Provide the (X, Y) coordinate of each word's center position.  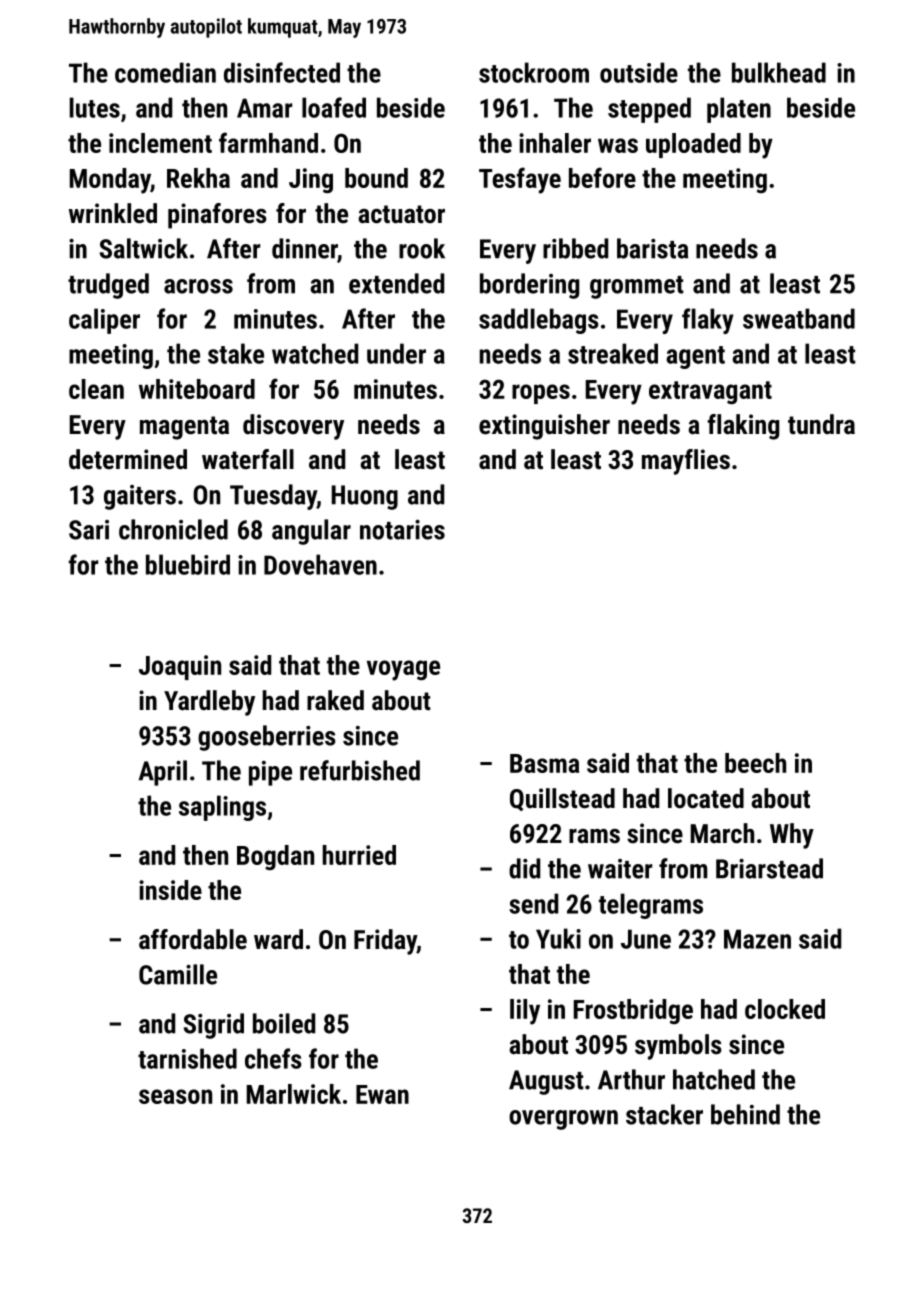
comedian (165, 72)
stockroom (534, 72)
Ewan (382, 1094)
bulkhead (779, 72)
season (175, 1096)
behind (745, 1114)
